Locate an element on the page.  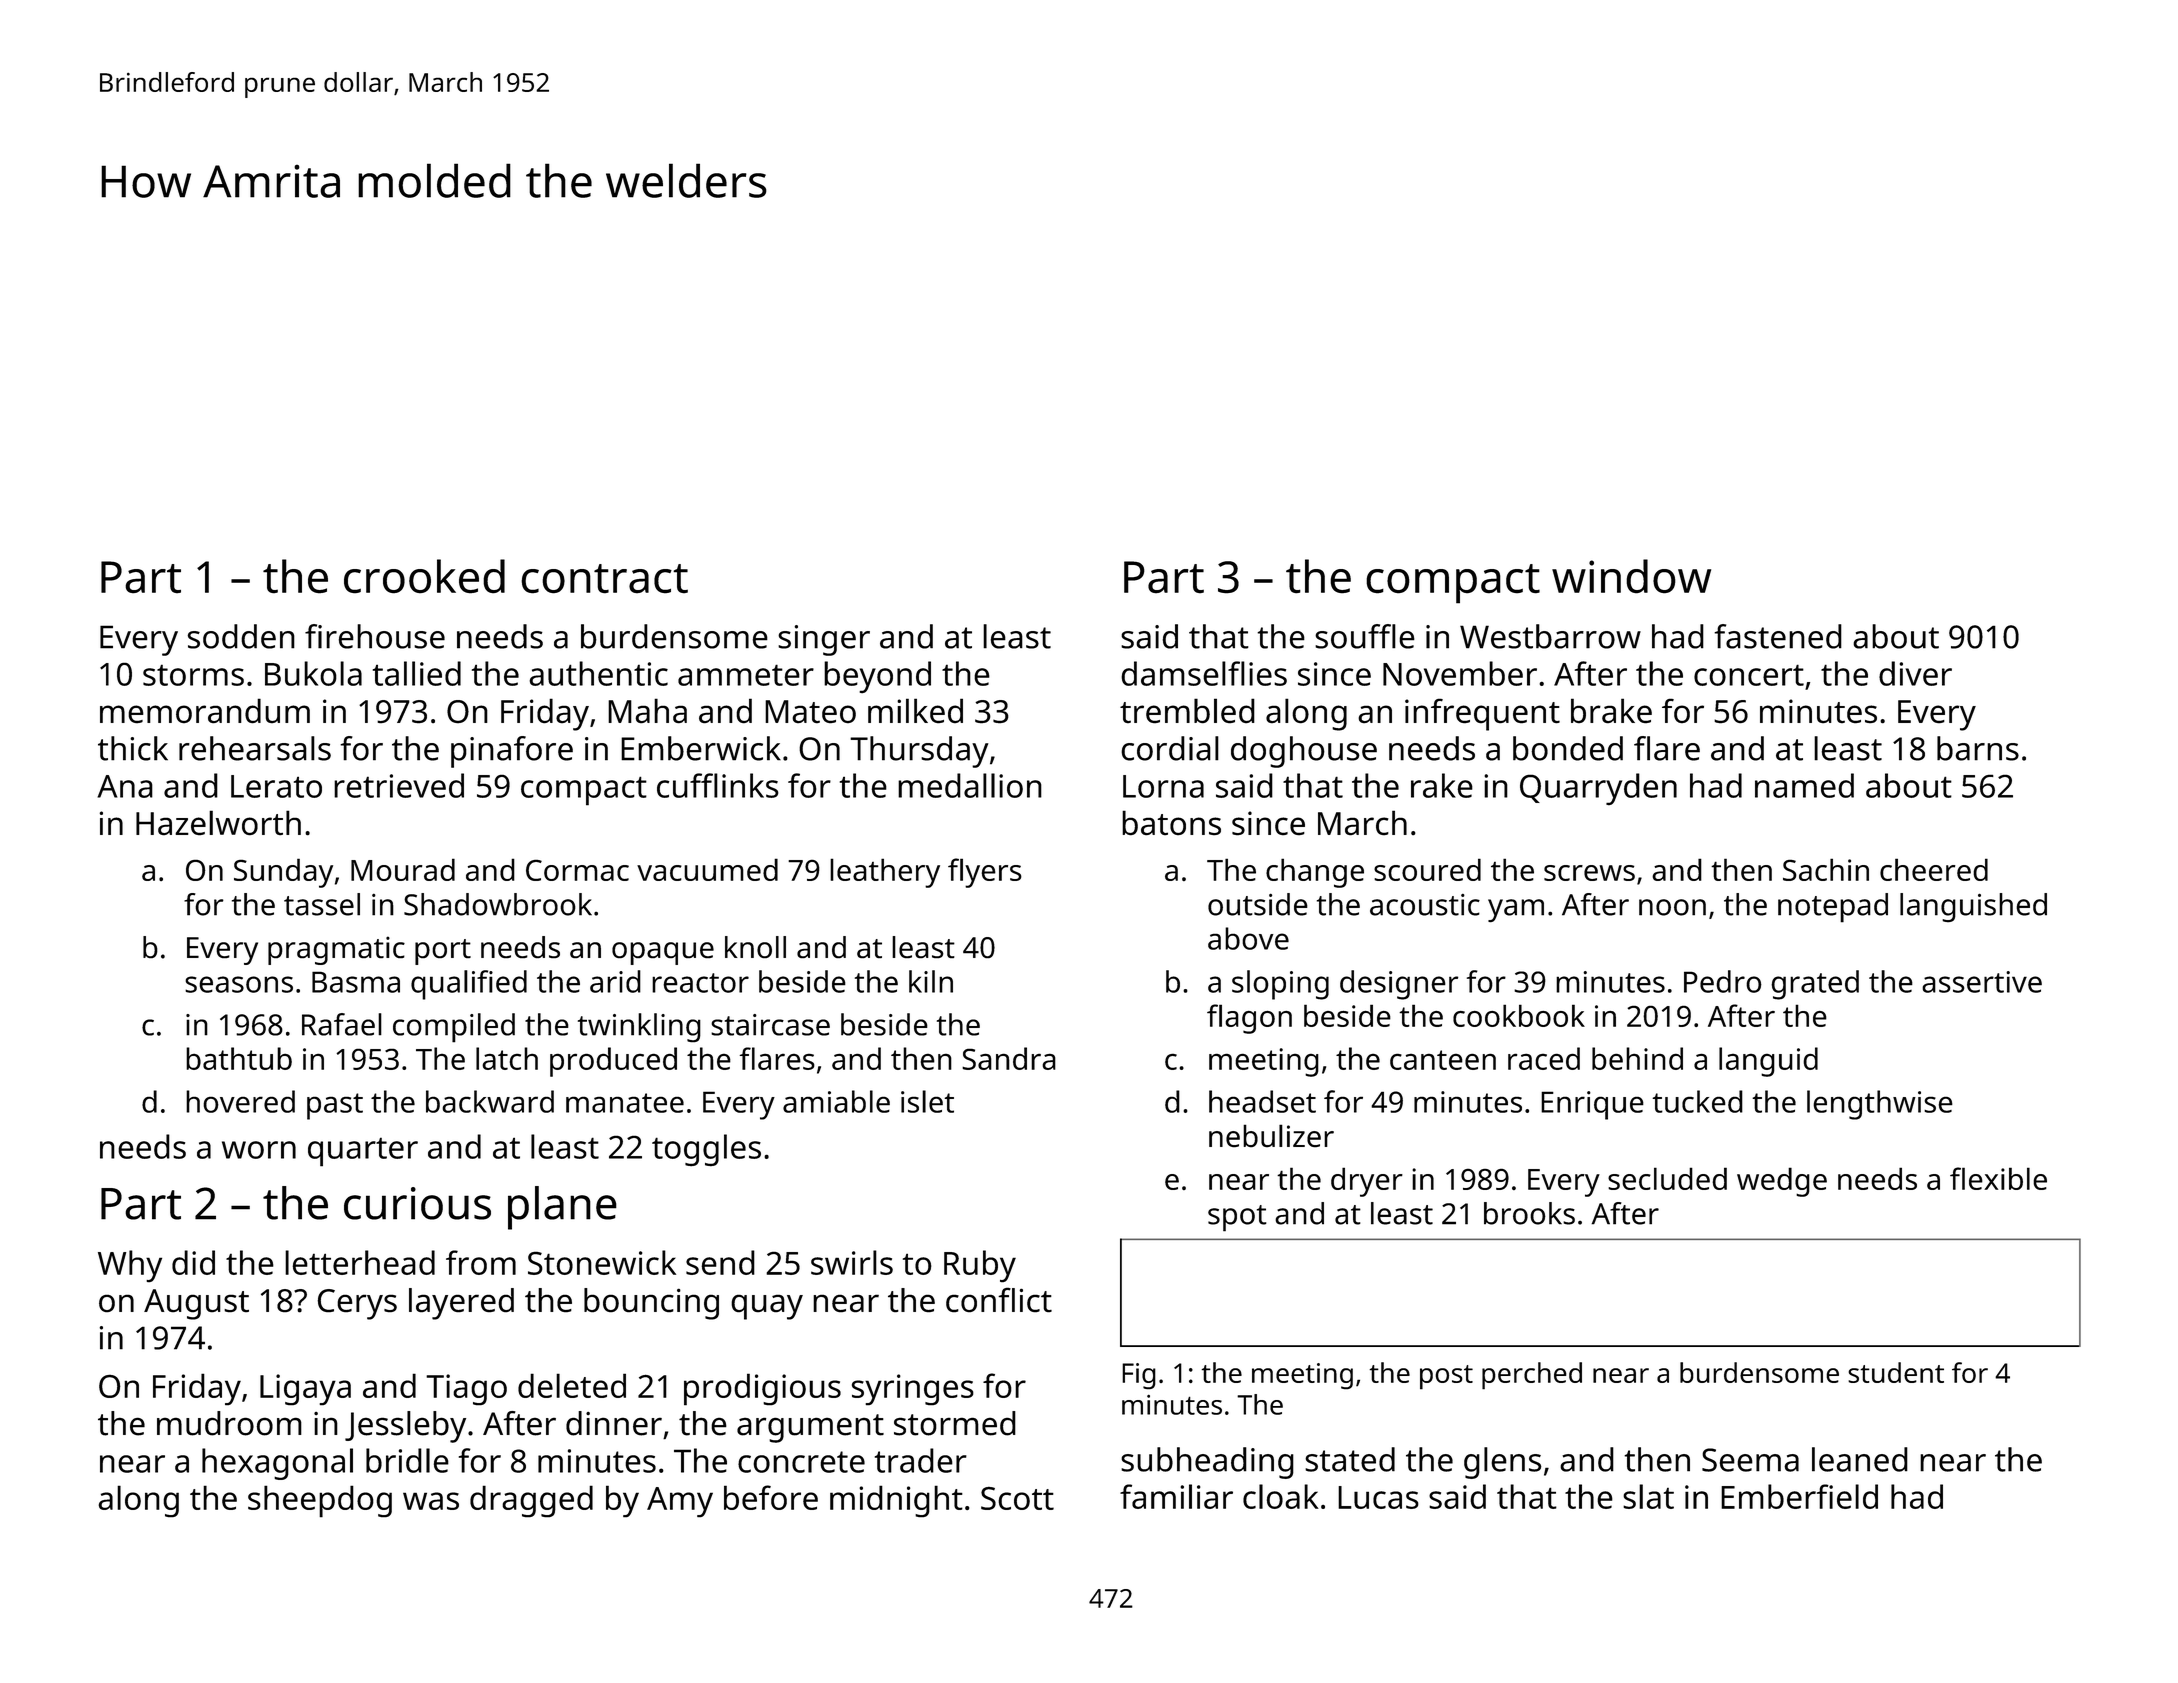
Fig is located at coordinates (1139, 1376).
